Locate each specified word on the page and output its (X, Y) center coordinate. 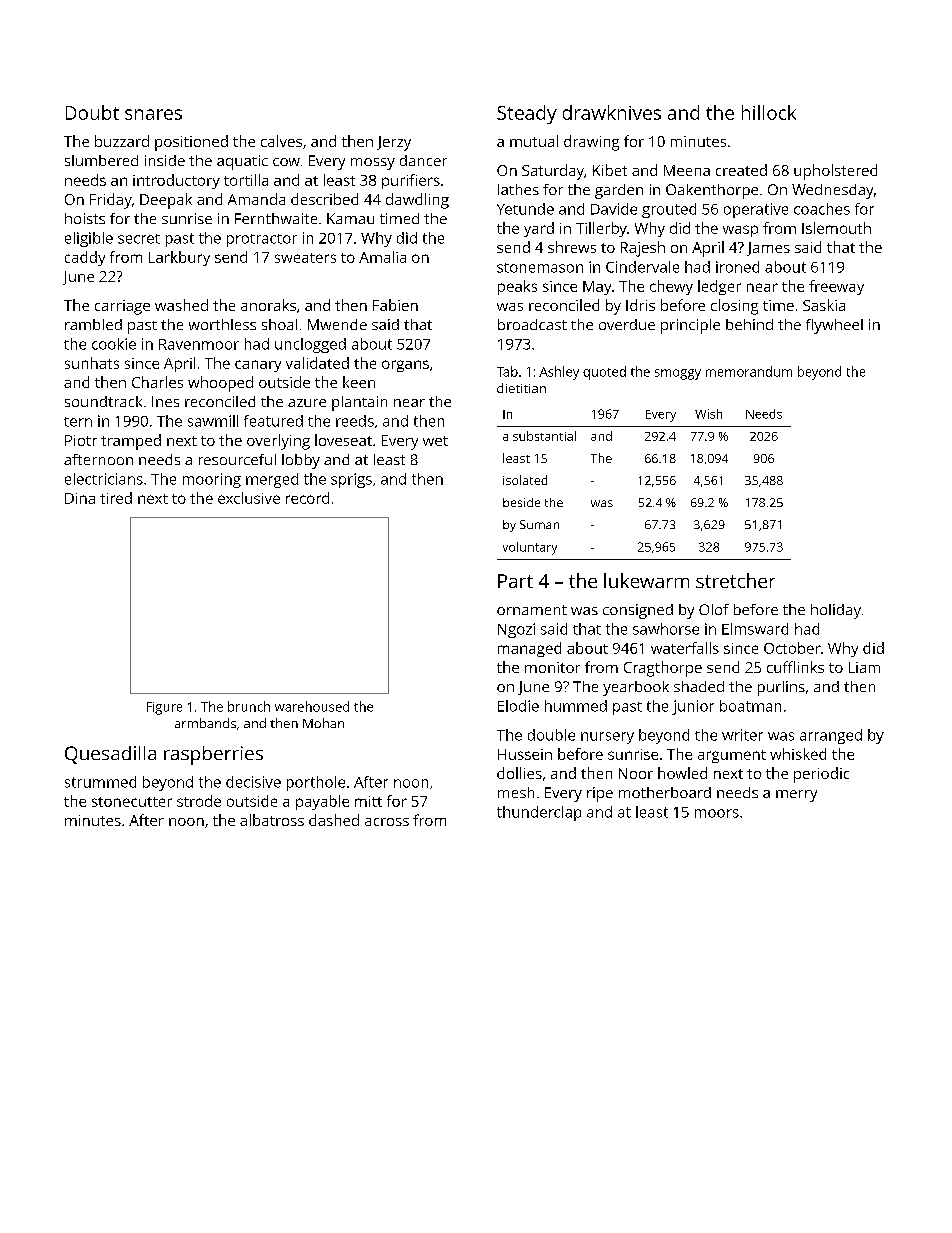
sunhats (92, 363)
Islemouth (836, 228)
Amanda (256, 199)
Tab (507, 371)
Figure (164, 708)
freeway (836, 287)
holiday (836, 611)
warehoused (312, 706)
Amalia (382, 257)
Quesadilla (110, 755)
